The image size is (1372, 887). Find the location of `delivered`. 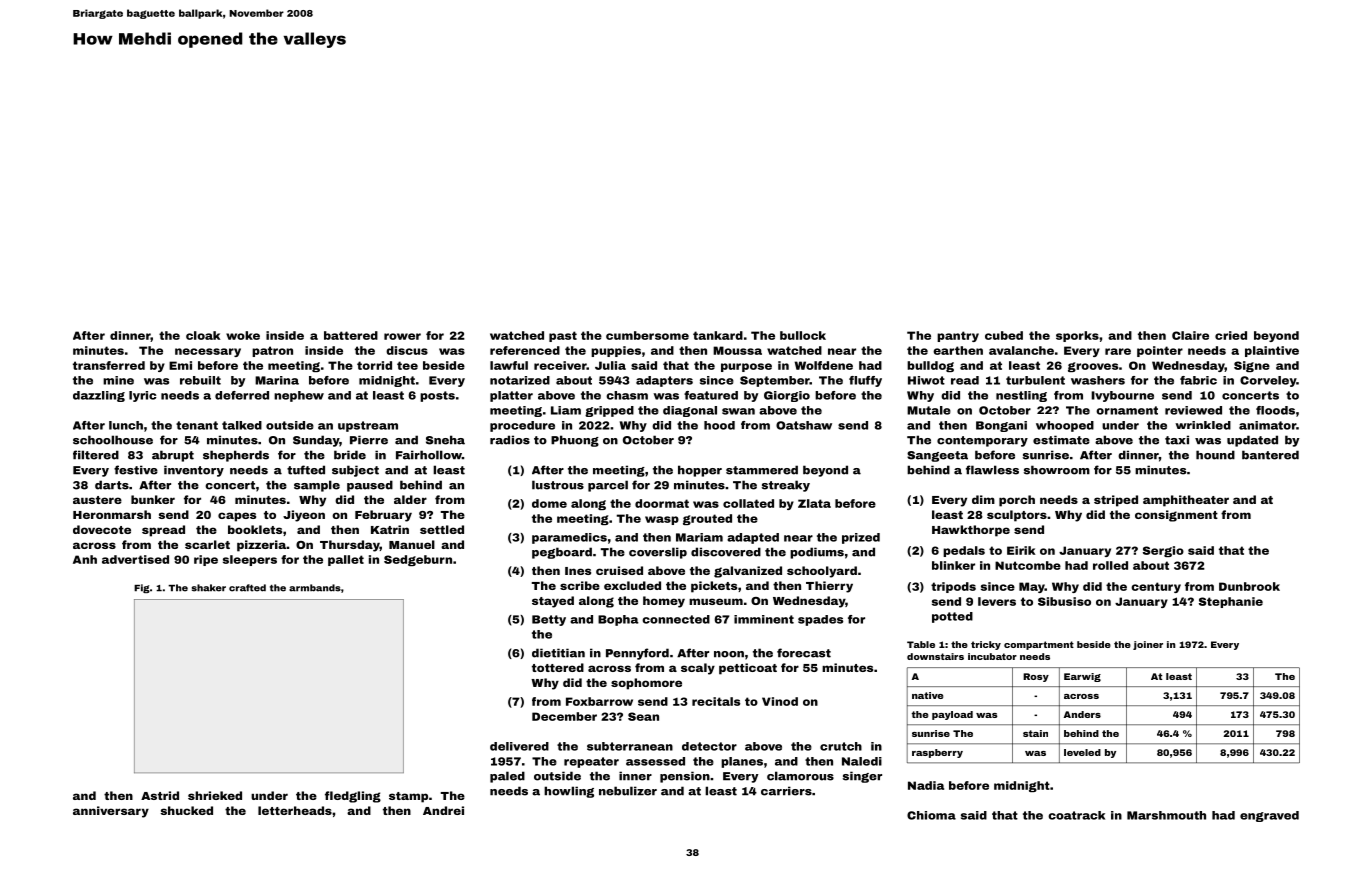

delivered is located at coordinates (519, 746).
